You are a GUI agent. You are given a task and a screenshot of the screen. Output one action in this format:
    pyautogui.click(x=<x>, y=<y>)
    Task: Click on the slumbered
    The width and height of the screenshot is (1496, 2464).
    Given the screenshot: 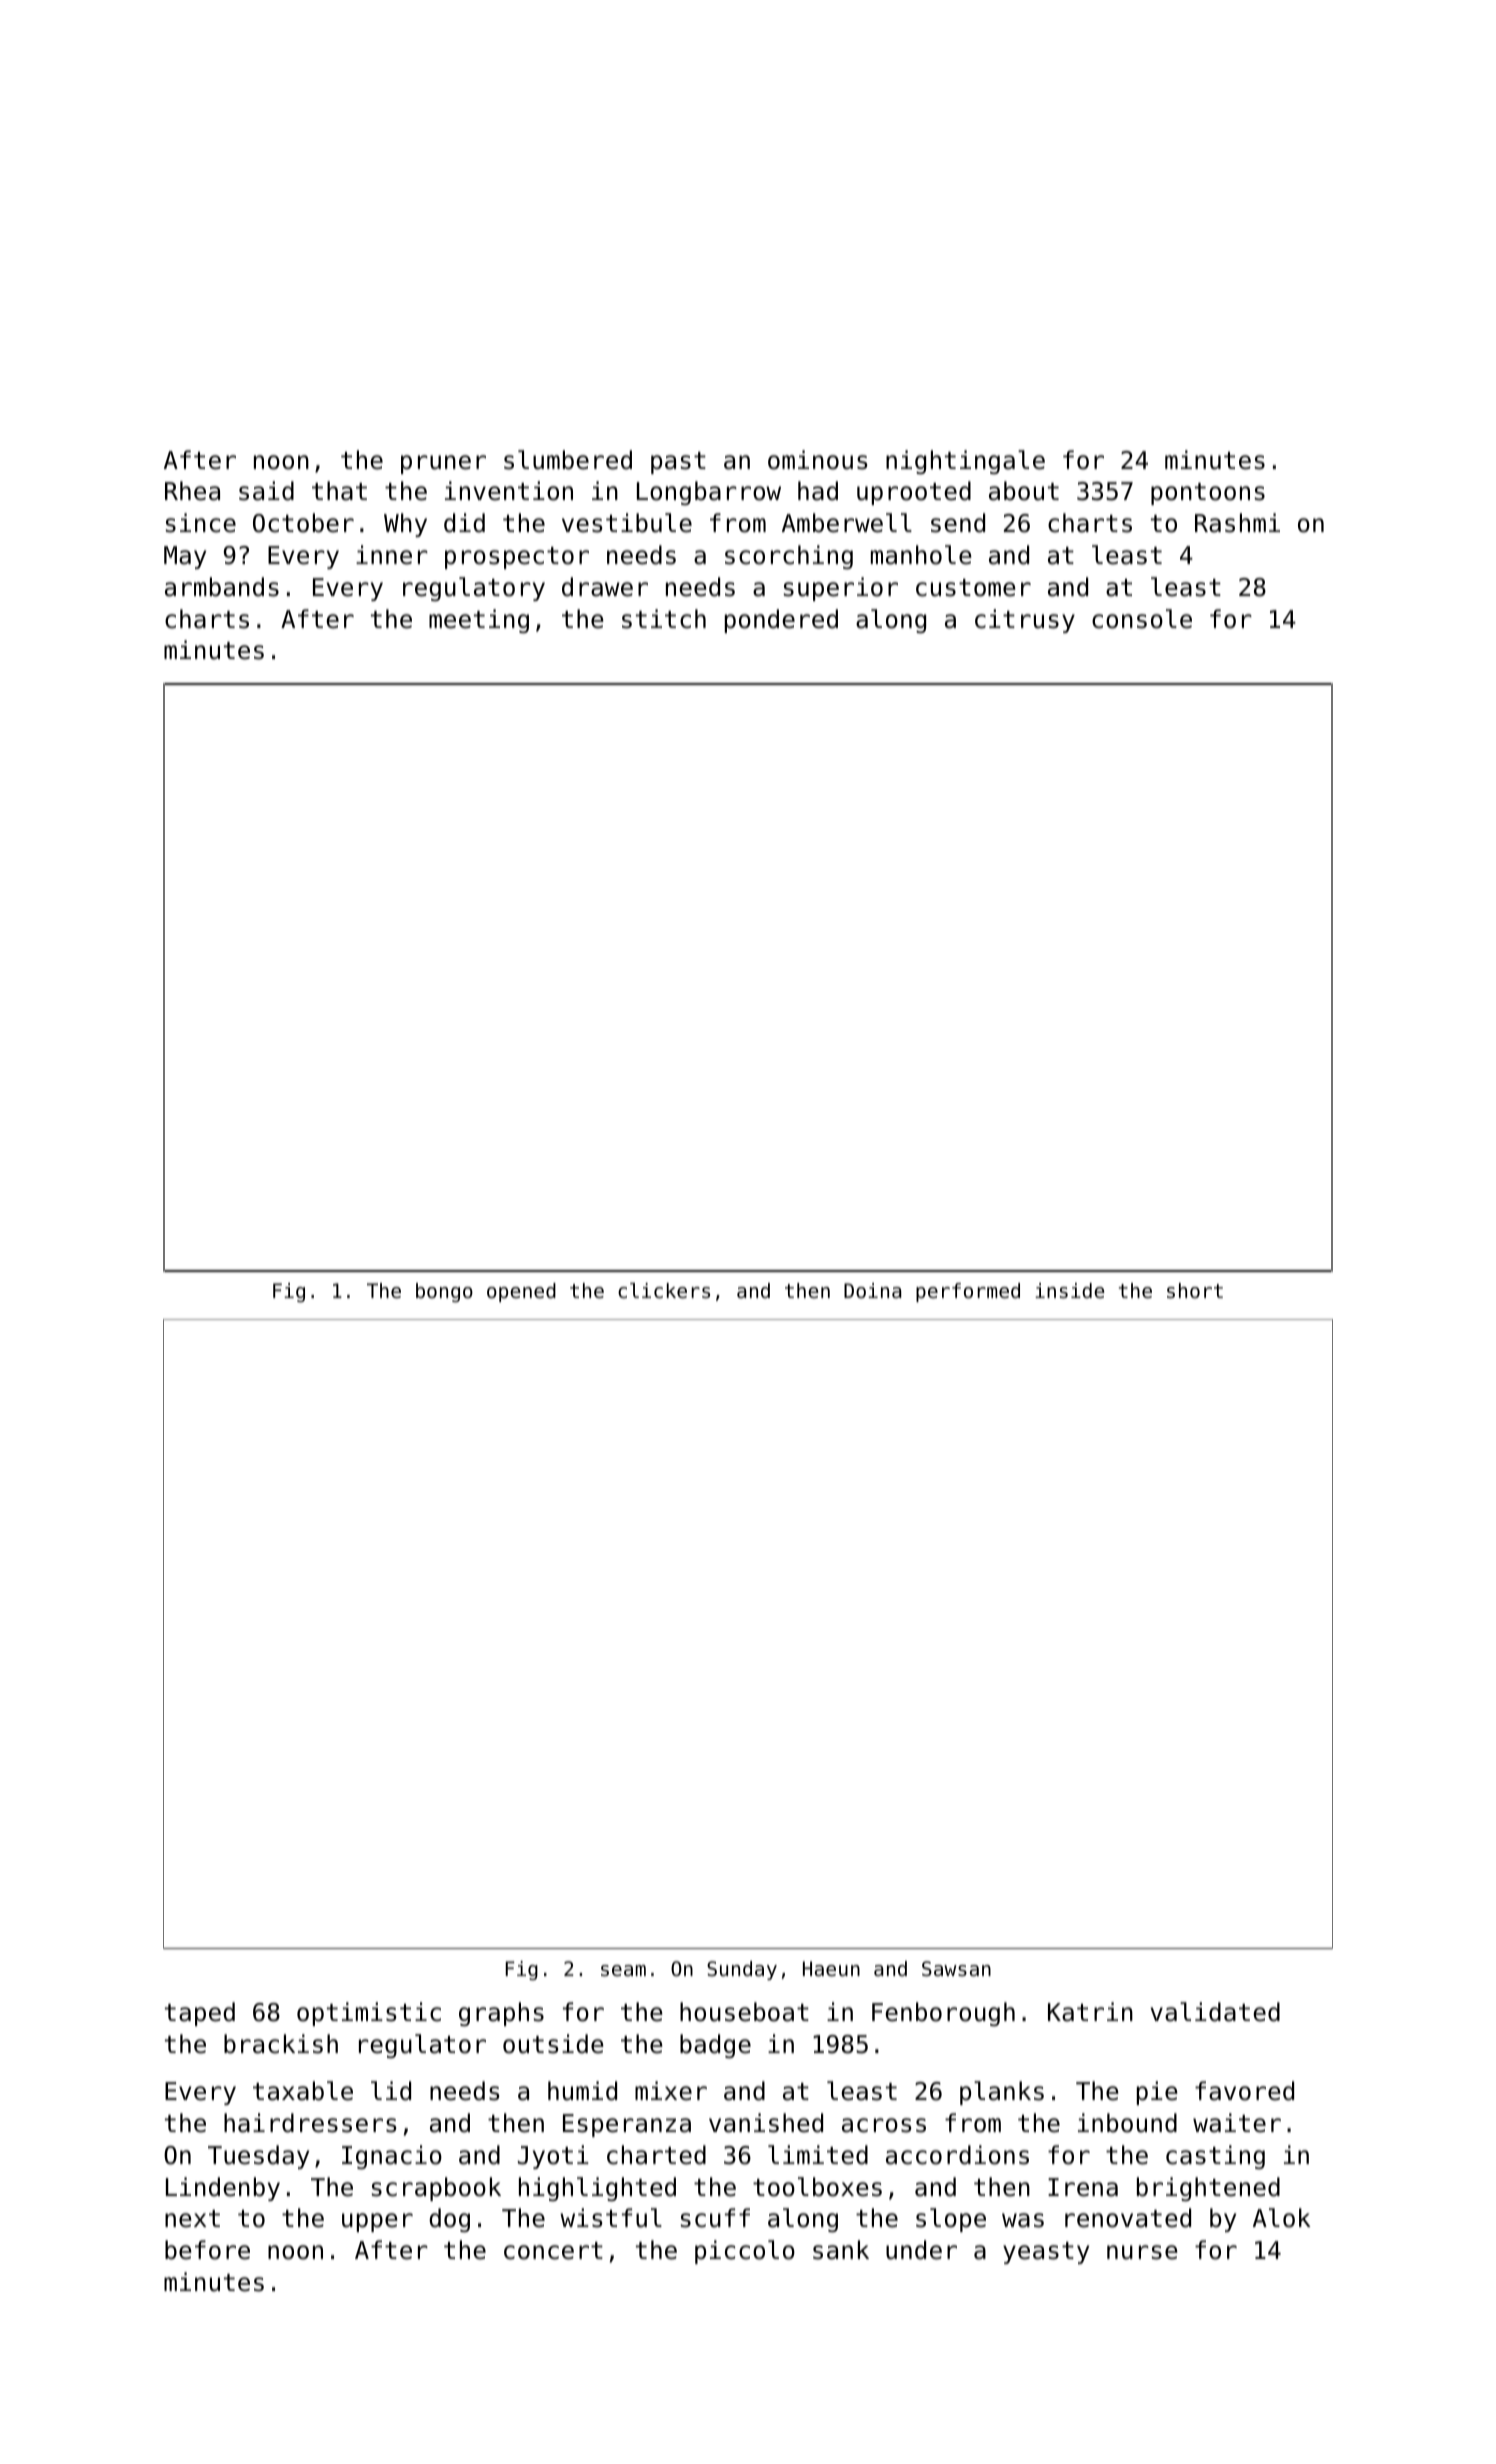 What is the action you would take?
    pyautogui.click(x=568, y=460)
